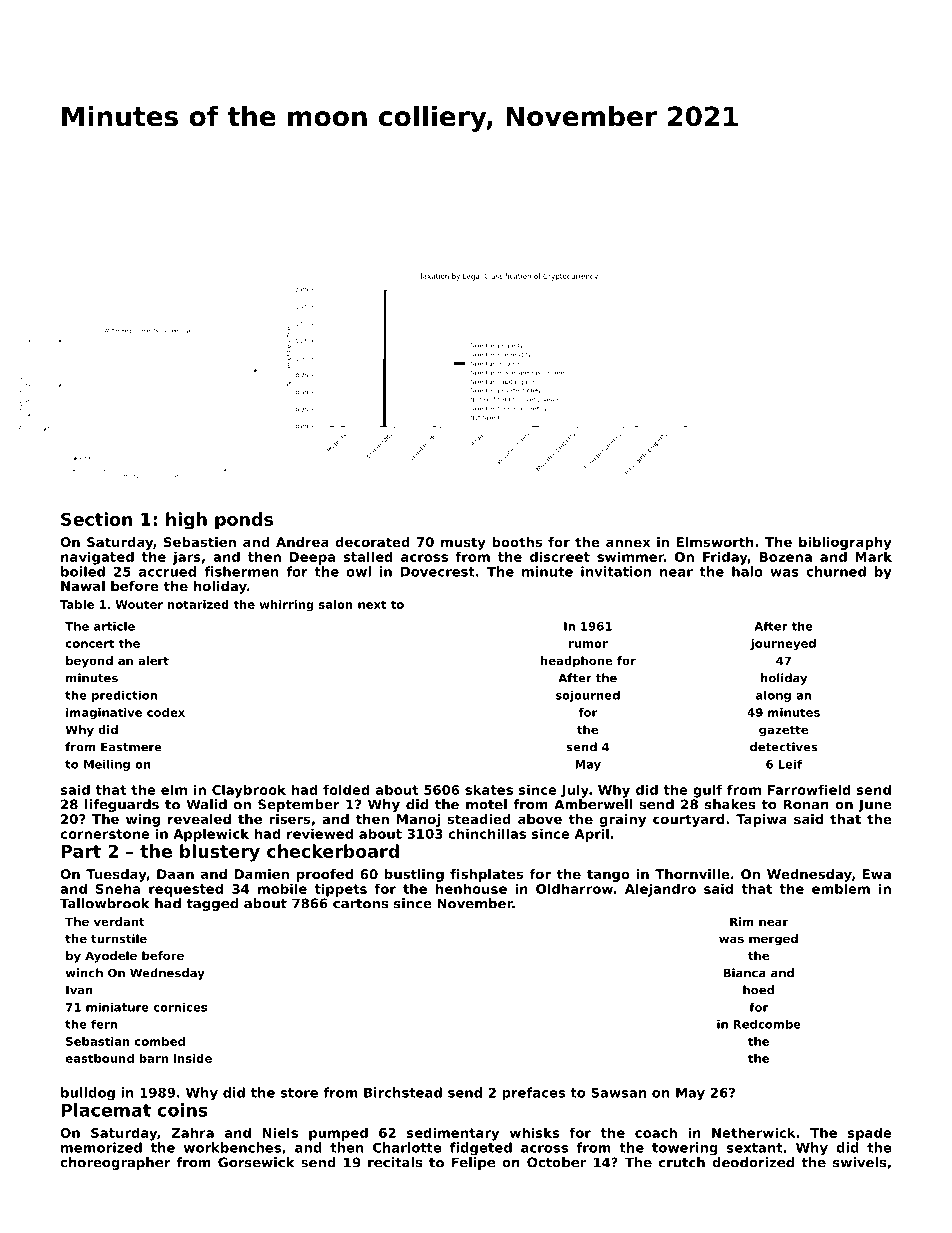  I want to click on spade, so click(870, 1134).
